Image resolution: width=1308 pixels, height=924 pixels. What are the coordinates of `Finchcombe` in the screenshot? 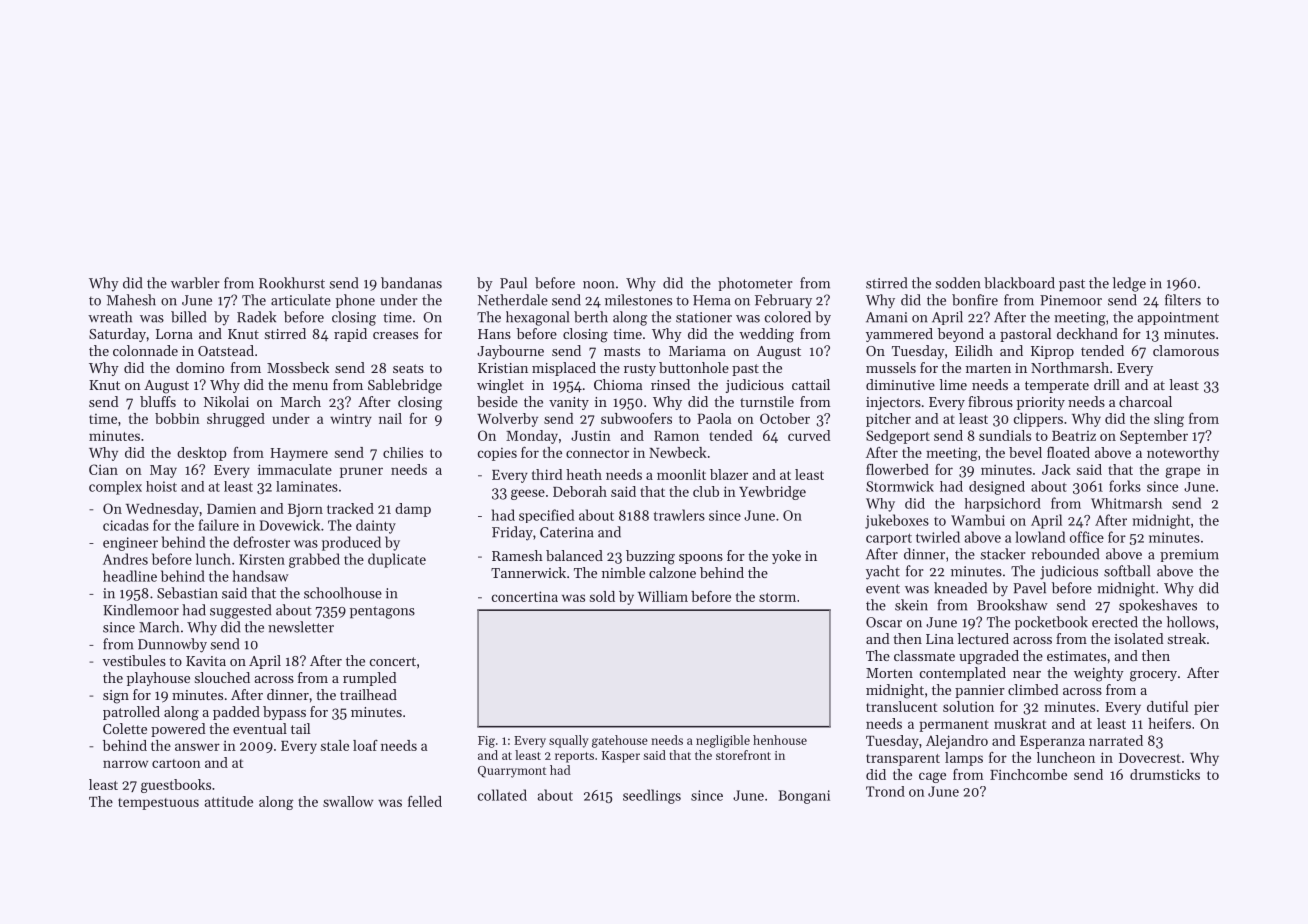 It's located at (1028, 774).
